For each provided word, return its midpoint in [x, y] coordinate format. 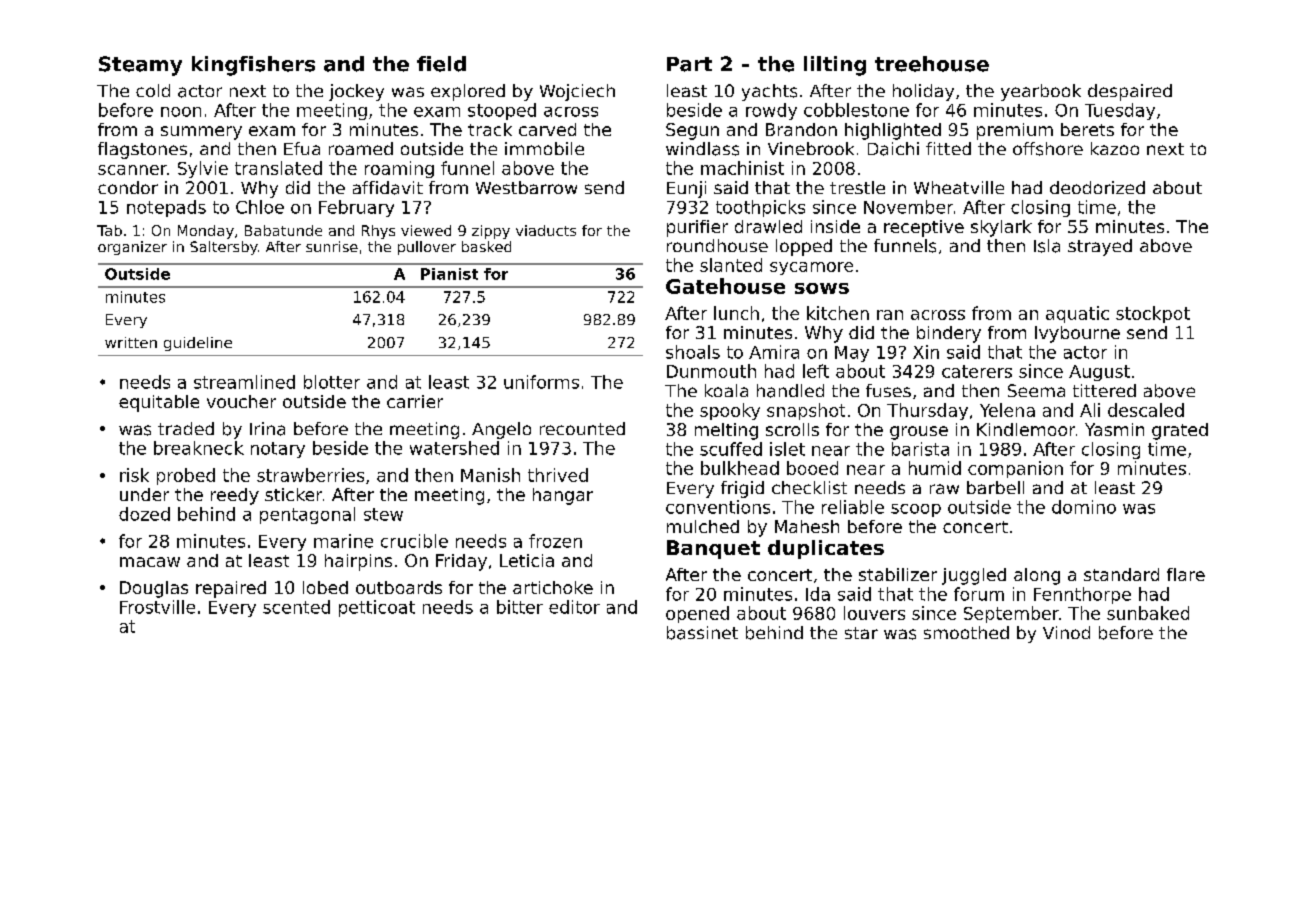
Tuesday [1120, 111]
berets [1087, 129]
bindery [949, 334]
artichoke [553, 587]
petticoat [377, 608]
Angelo [501, 430]
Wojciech [577, 92]
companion [1015, 469]
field [441, 64]
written [131, 342]
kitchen [838, 313]
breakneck [199, 448]
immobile [544, 148]
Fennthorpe [1082, 595]
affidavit [388, 188]
